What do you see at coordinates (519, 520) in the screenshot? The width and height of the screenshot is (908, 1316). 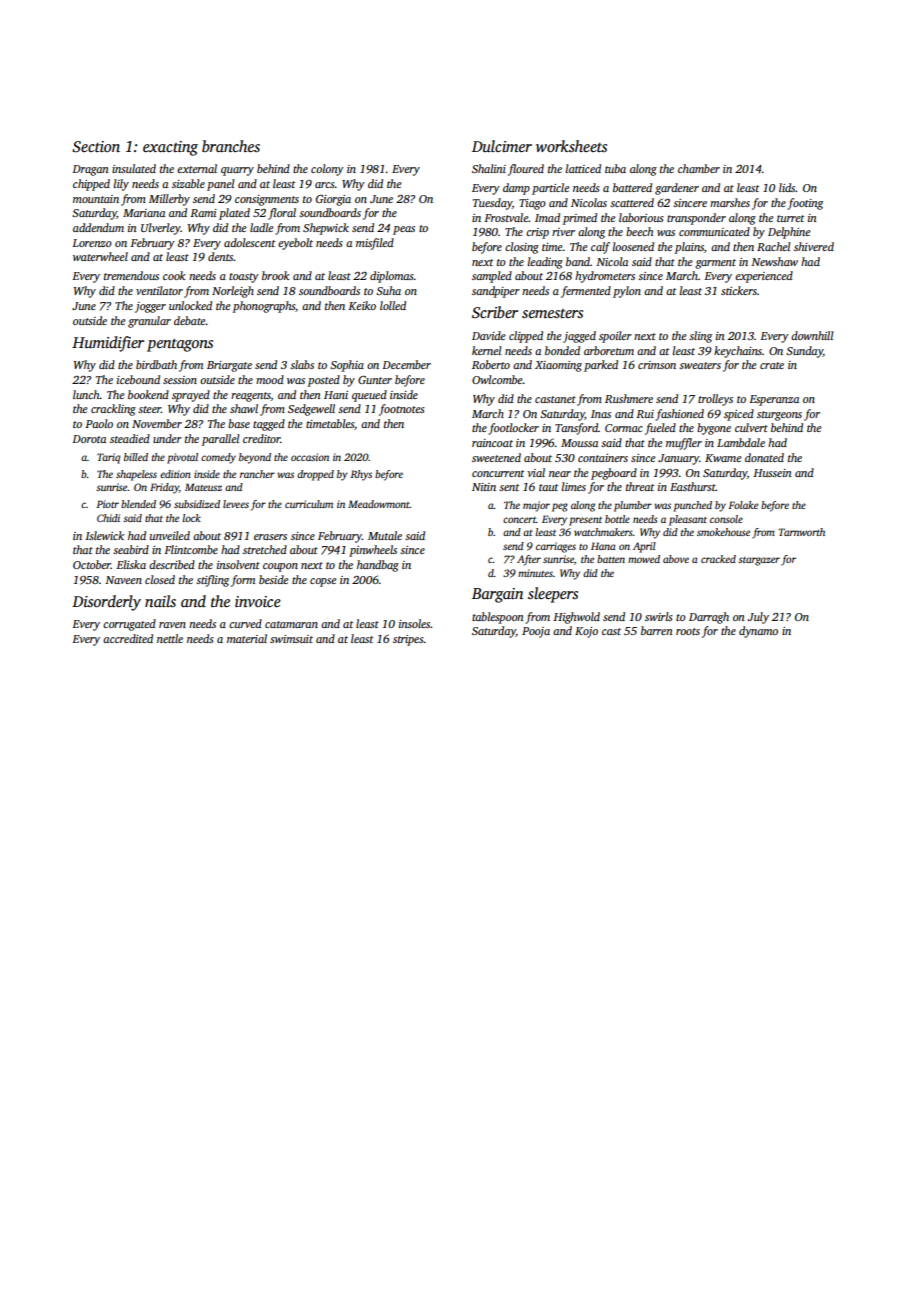 I see `concert` at bounding box center [519, 520].
